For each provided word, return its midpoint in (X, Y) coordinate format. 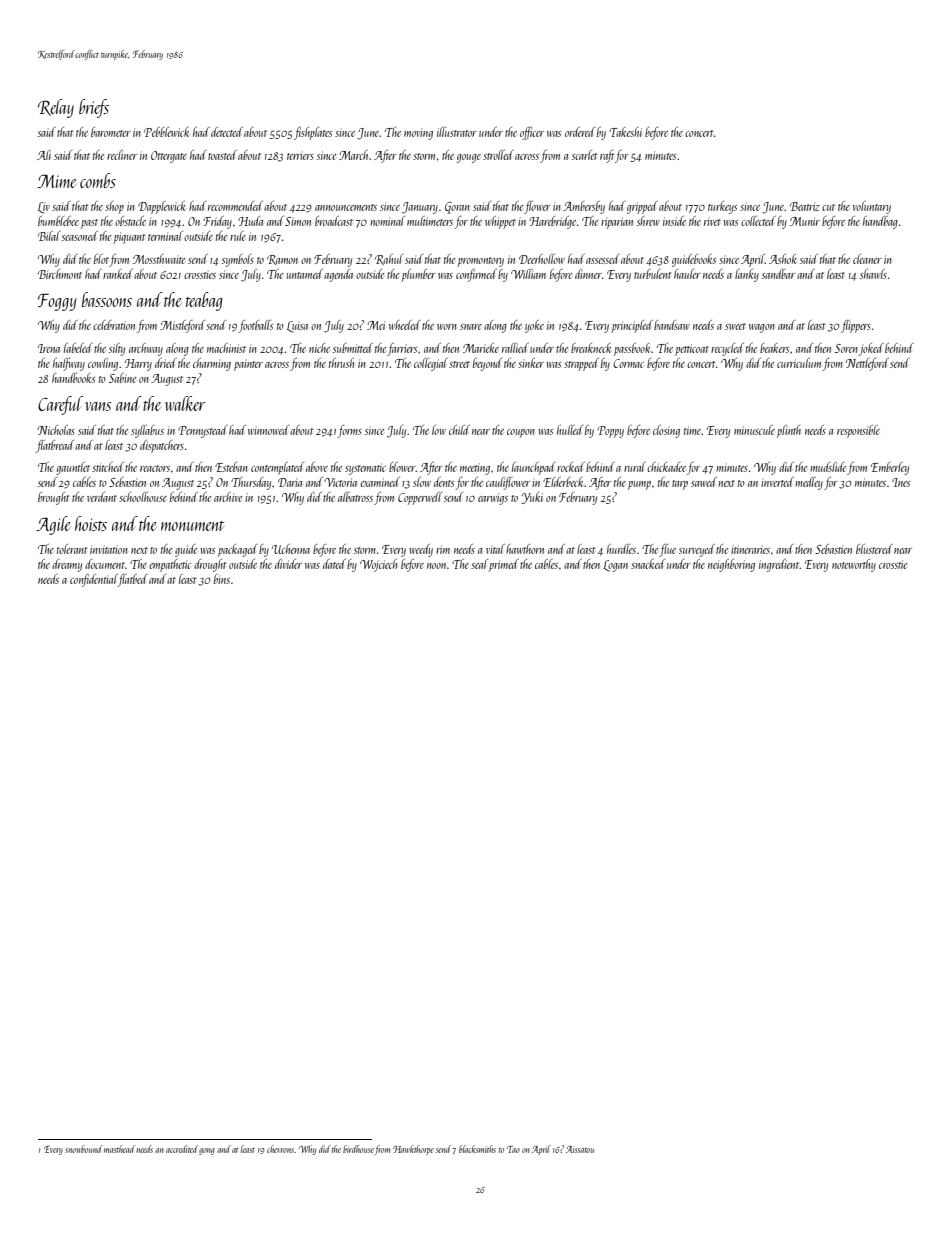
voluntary (872, 207)
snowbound (84, 1149)
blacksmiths (477, 1149)
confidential (94, 580)
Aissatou (580, 1149)
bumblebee (58, 221)
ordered (580, 132)
